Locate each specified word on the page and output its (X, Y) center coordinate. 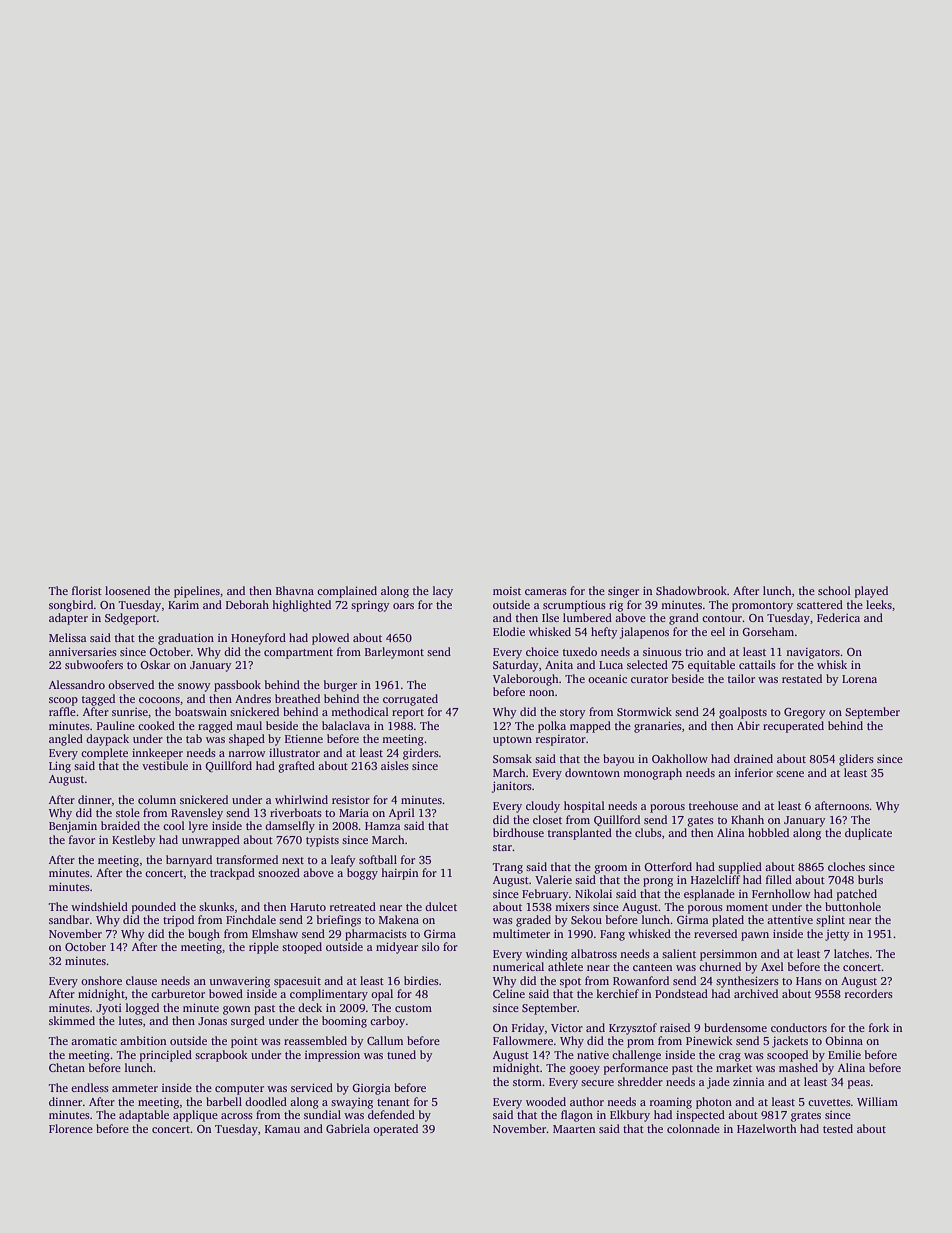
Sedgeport (131, 619)
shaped (247, 740)
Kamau (282, 1129)
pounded (154, 908)
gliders (856, 760)
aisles (395, 765)
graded (533, 921)
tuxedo (580, 651)
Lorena (859, 679)
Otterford (668, 866)
